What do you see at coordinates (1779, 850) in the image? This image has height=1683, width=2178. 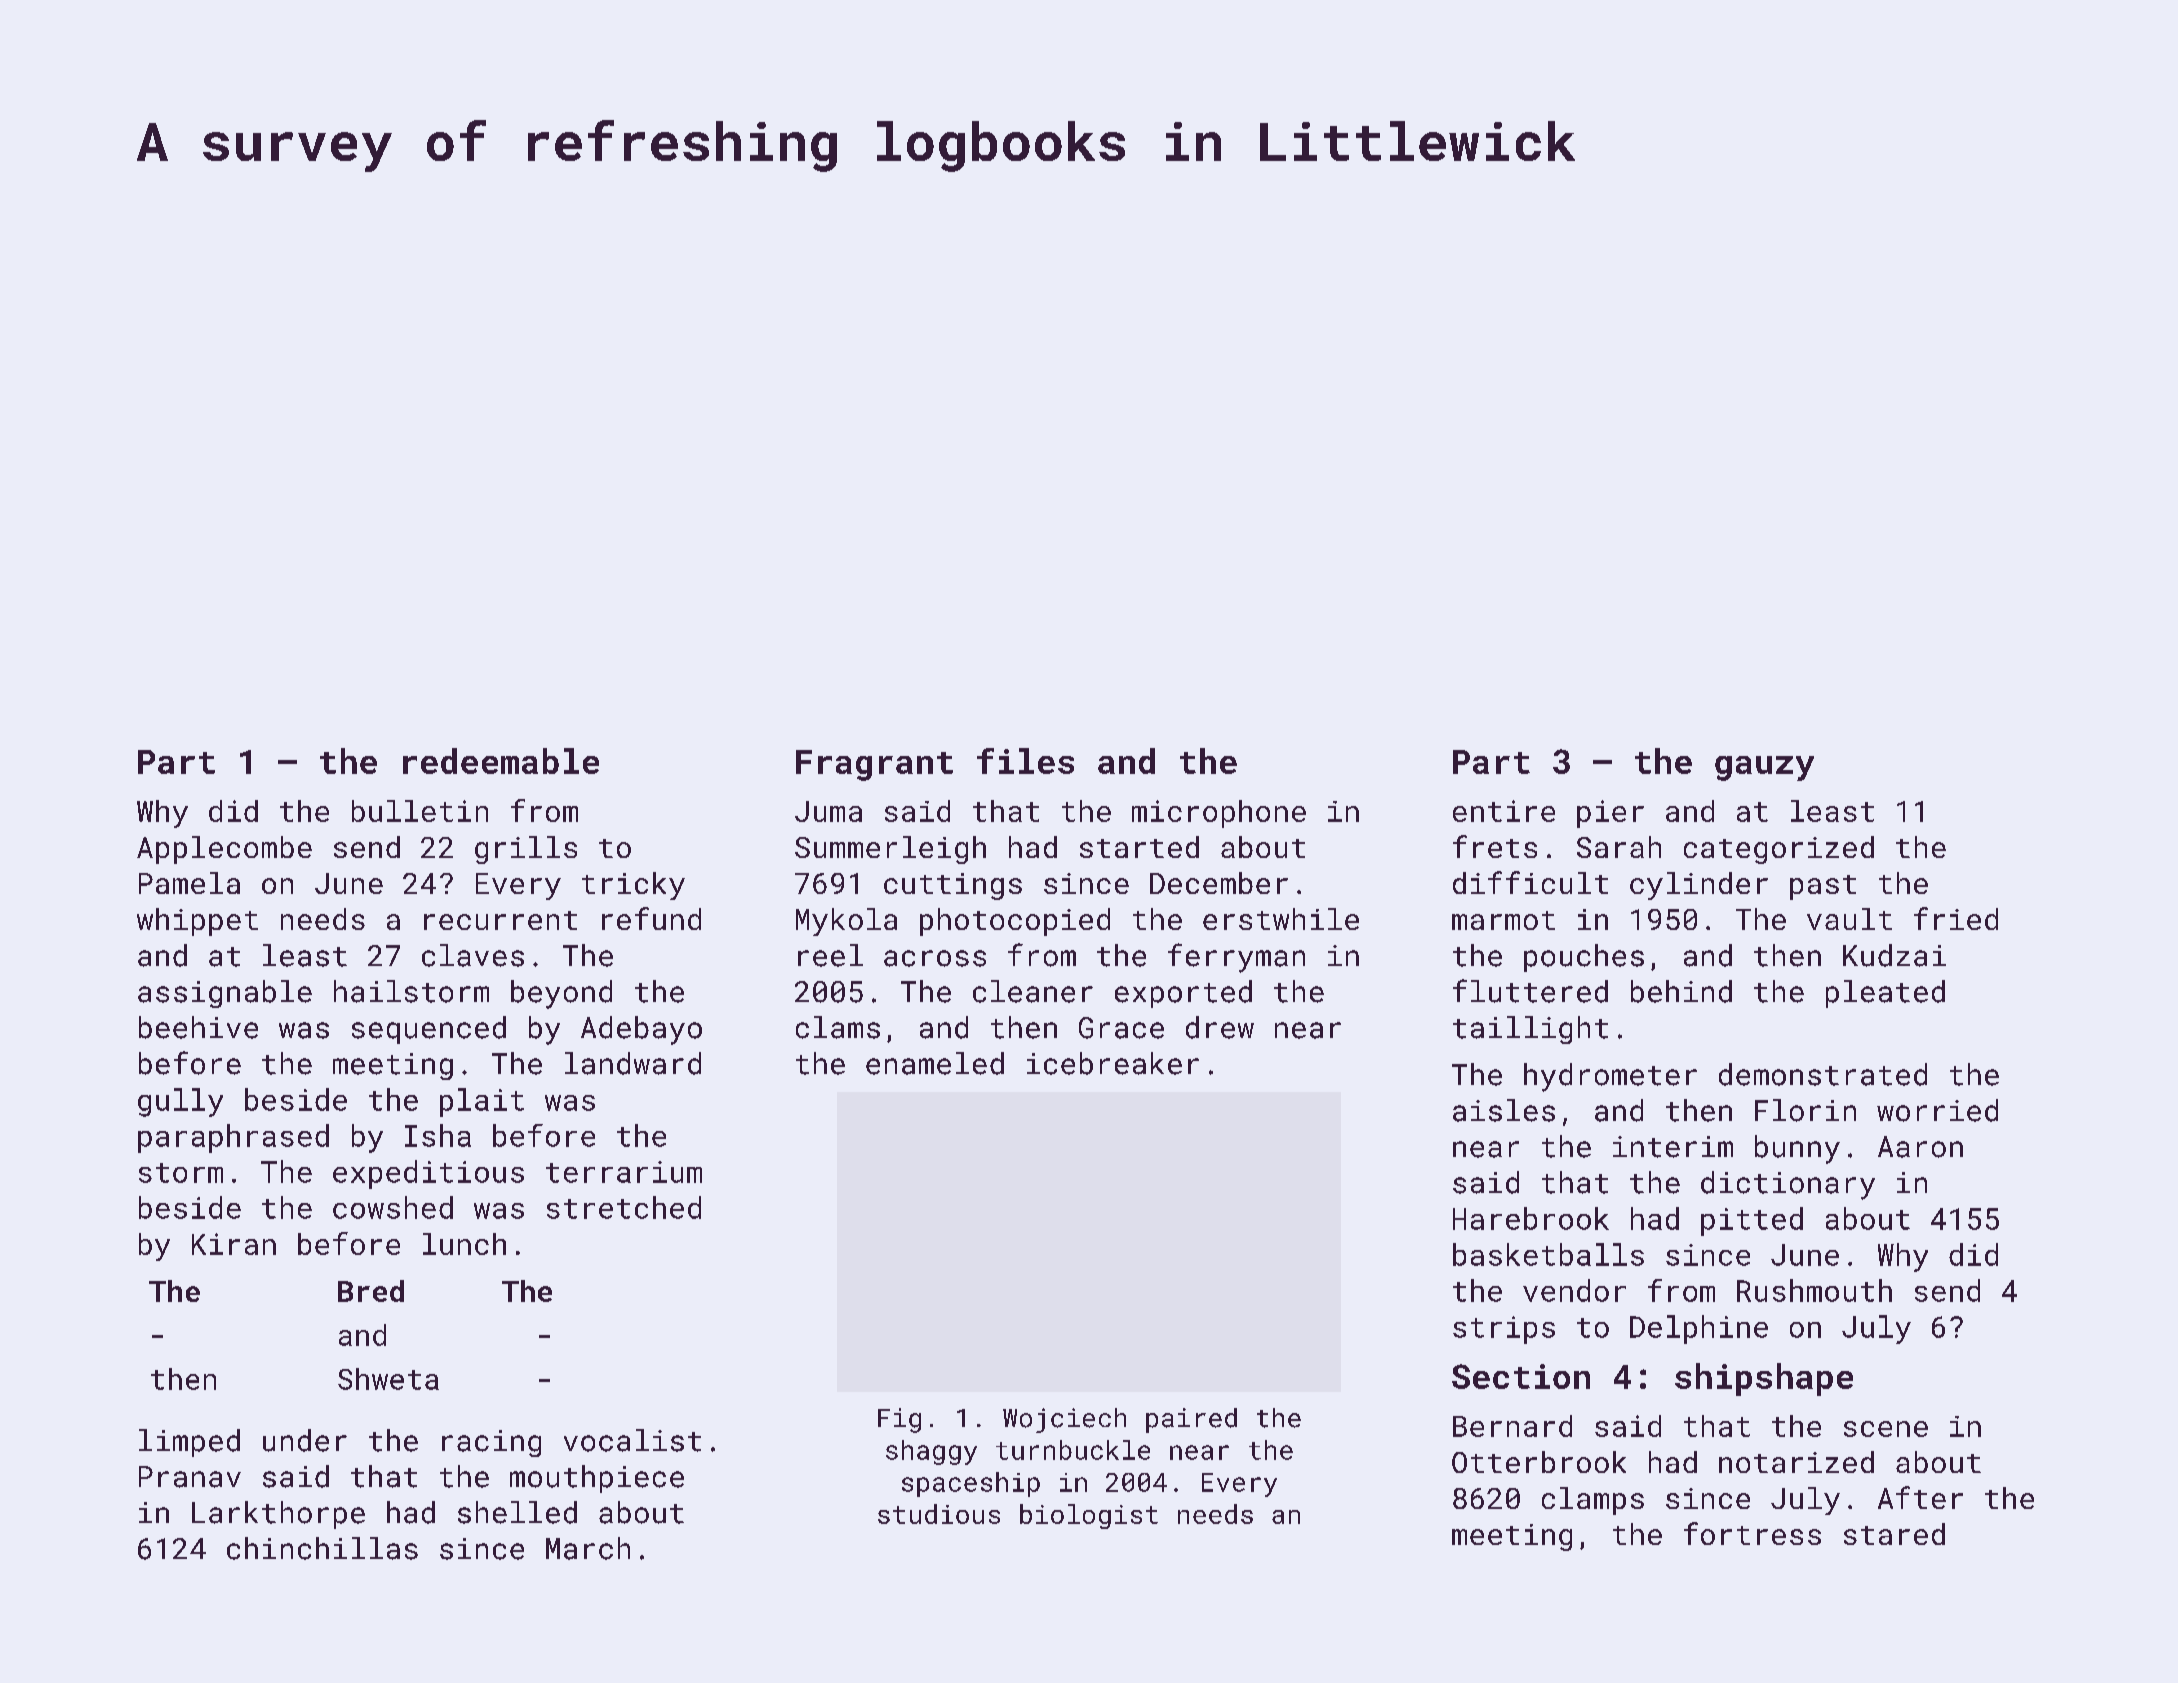 I see `categorized` at bounding box center [1779, 850].
